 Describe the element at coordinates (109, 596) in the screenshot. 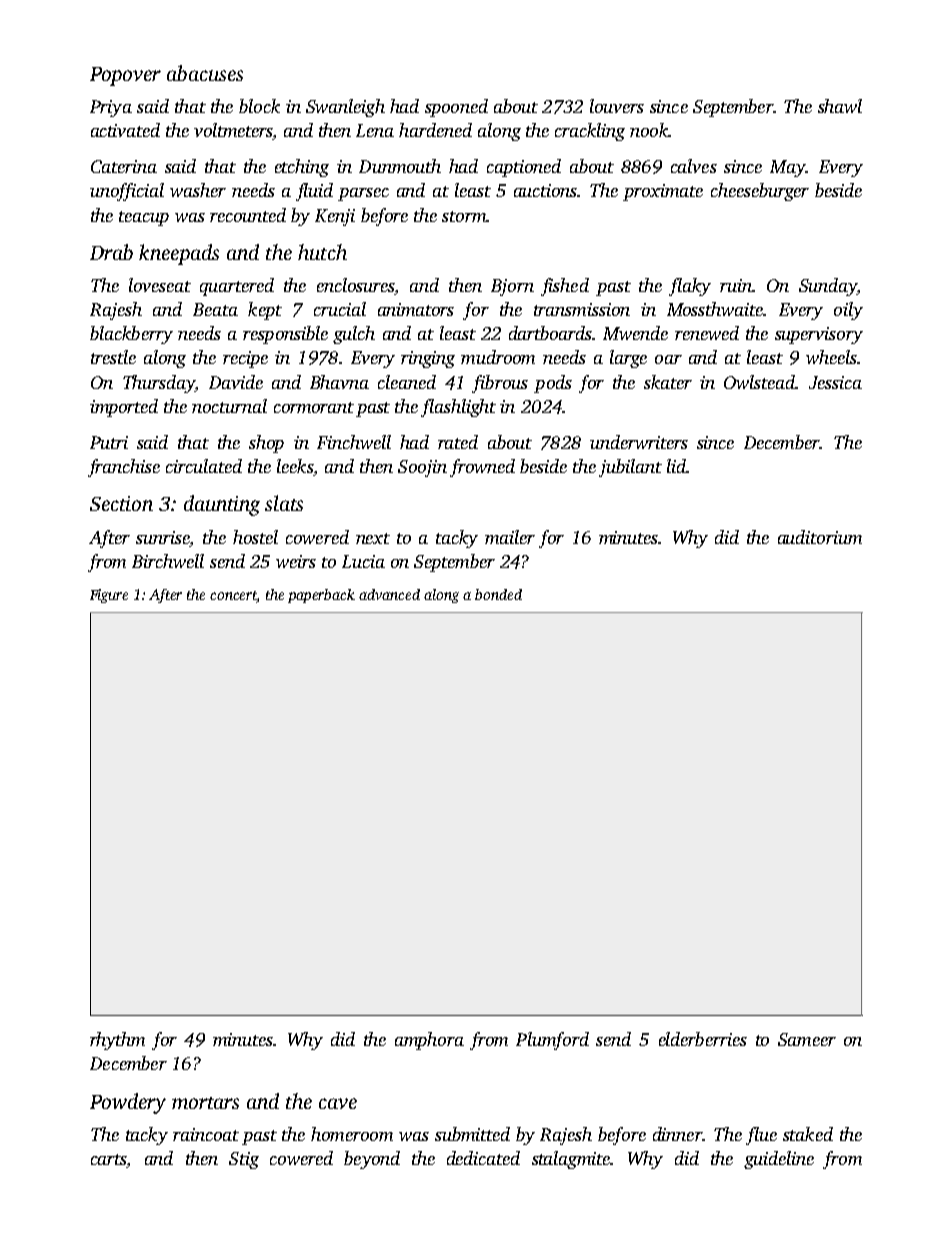

I see `Figure` at that location.
